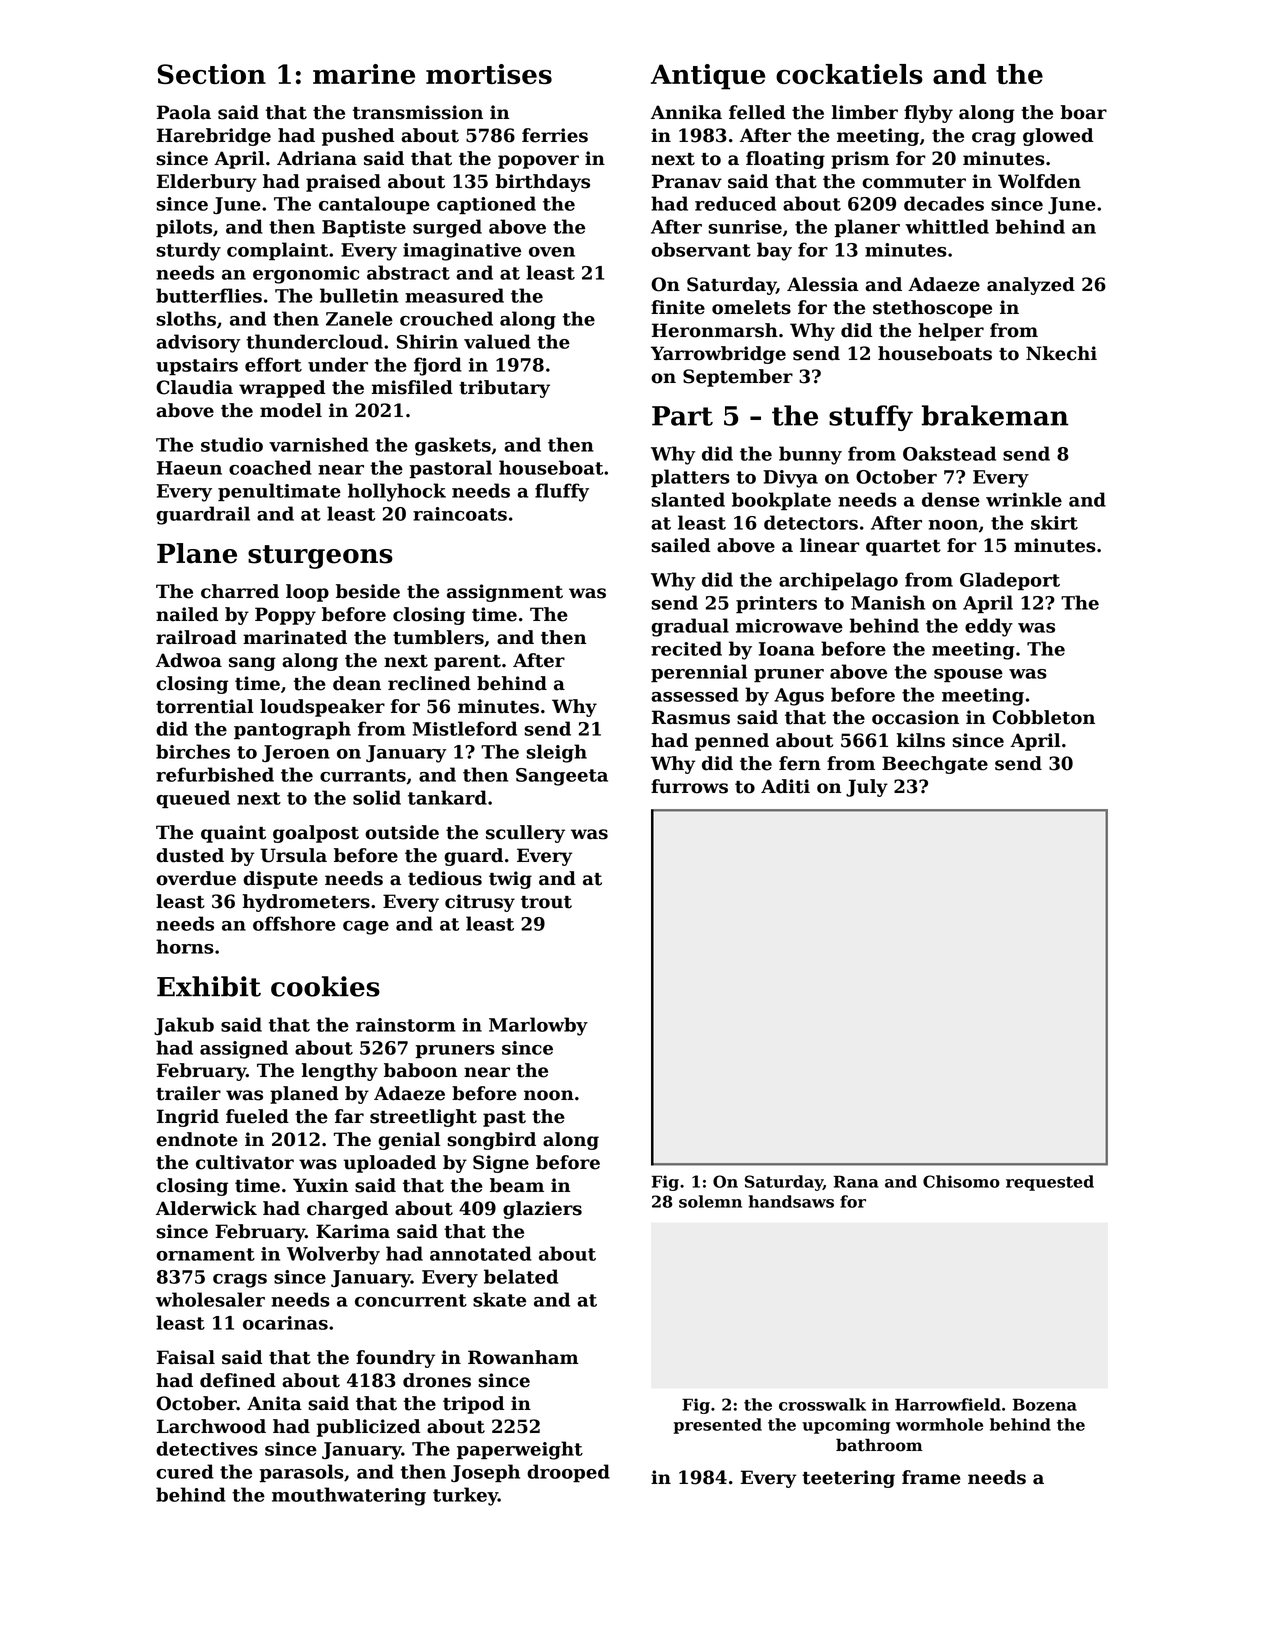 This image has height=1635, width=1264. I want to click on handsaws, so click(791, 1201).
